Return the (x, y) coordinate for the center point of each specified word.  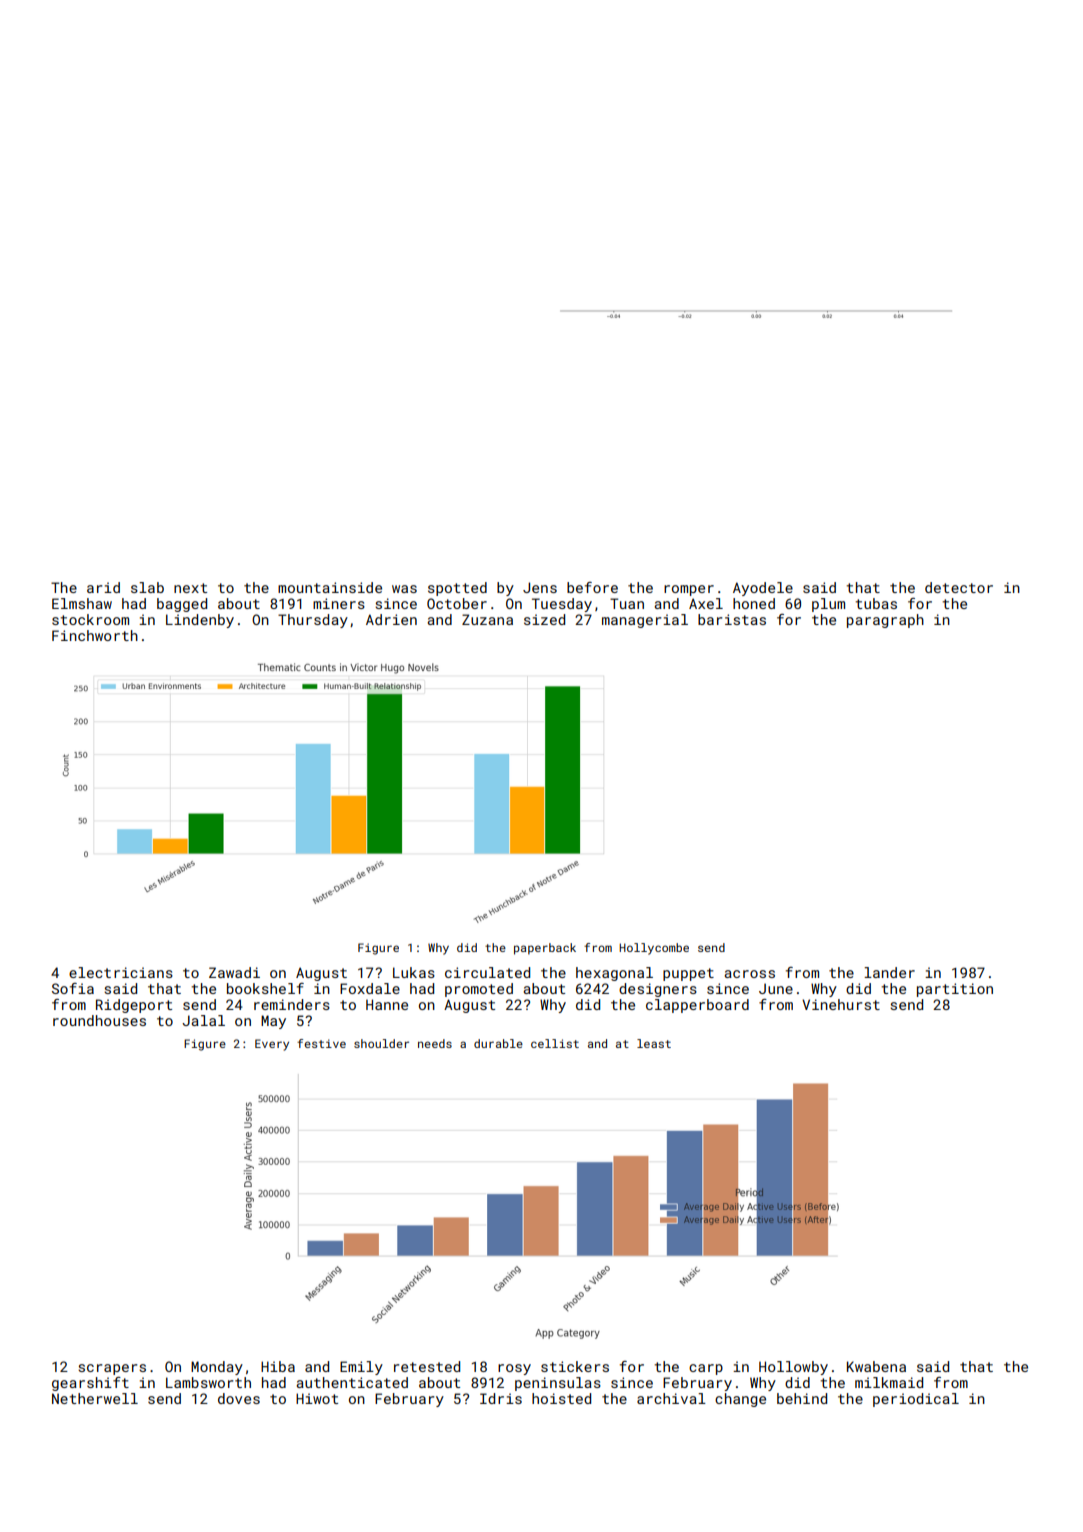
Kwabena (876, 1366)
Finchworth (95, 635)
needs (435, 1043)
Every (272, 1045)
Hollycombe (654, 949)
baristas (732, 619)
